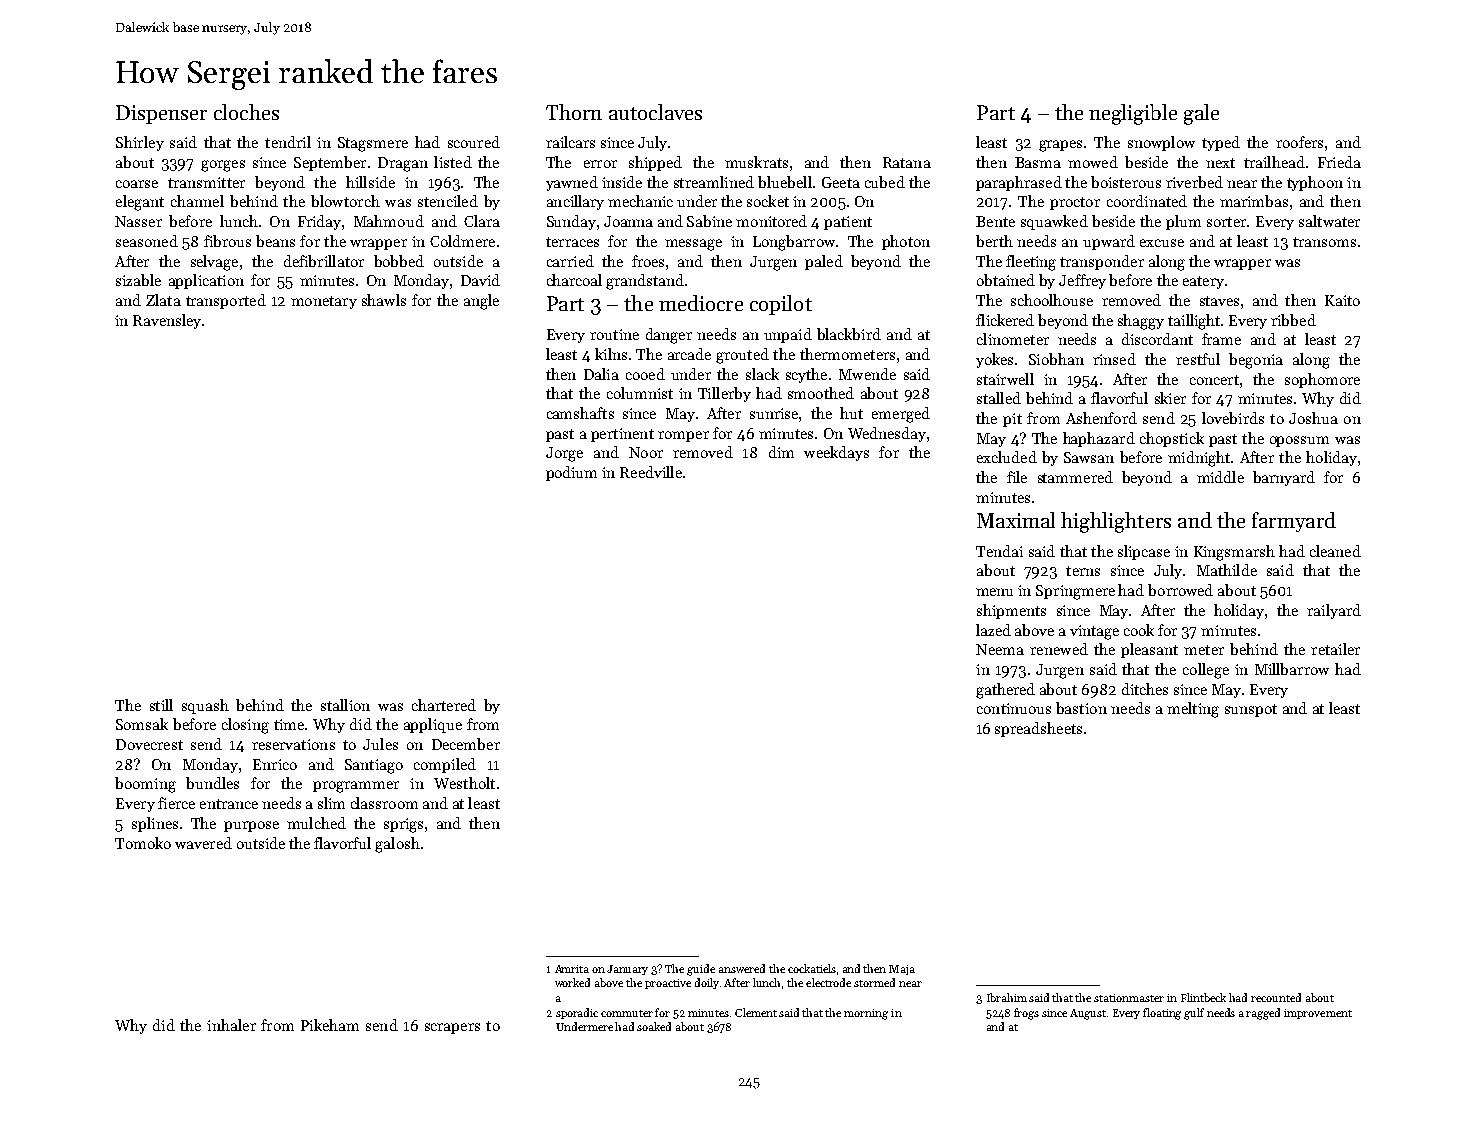 Image resolution: width=1476 pixels, height=1141 pixels. I want to click on Friday, so click(319, 222).
